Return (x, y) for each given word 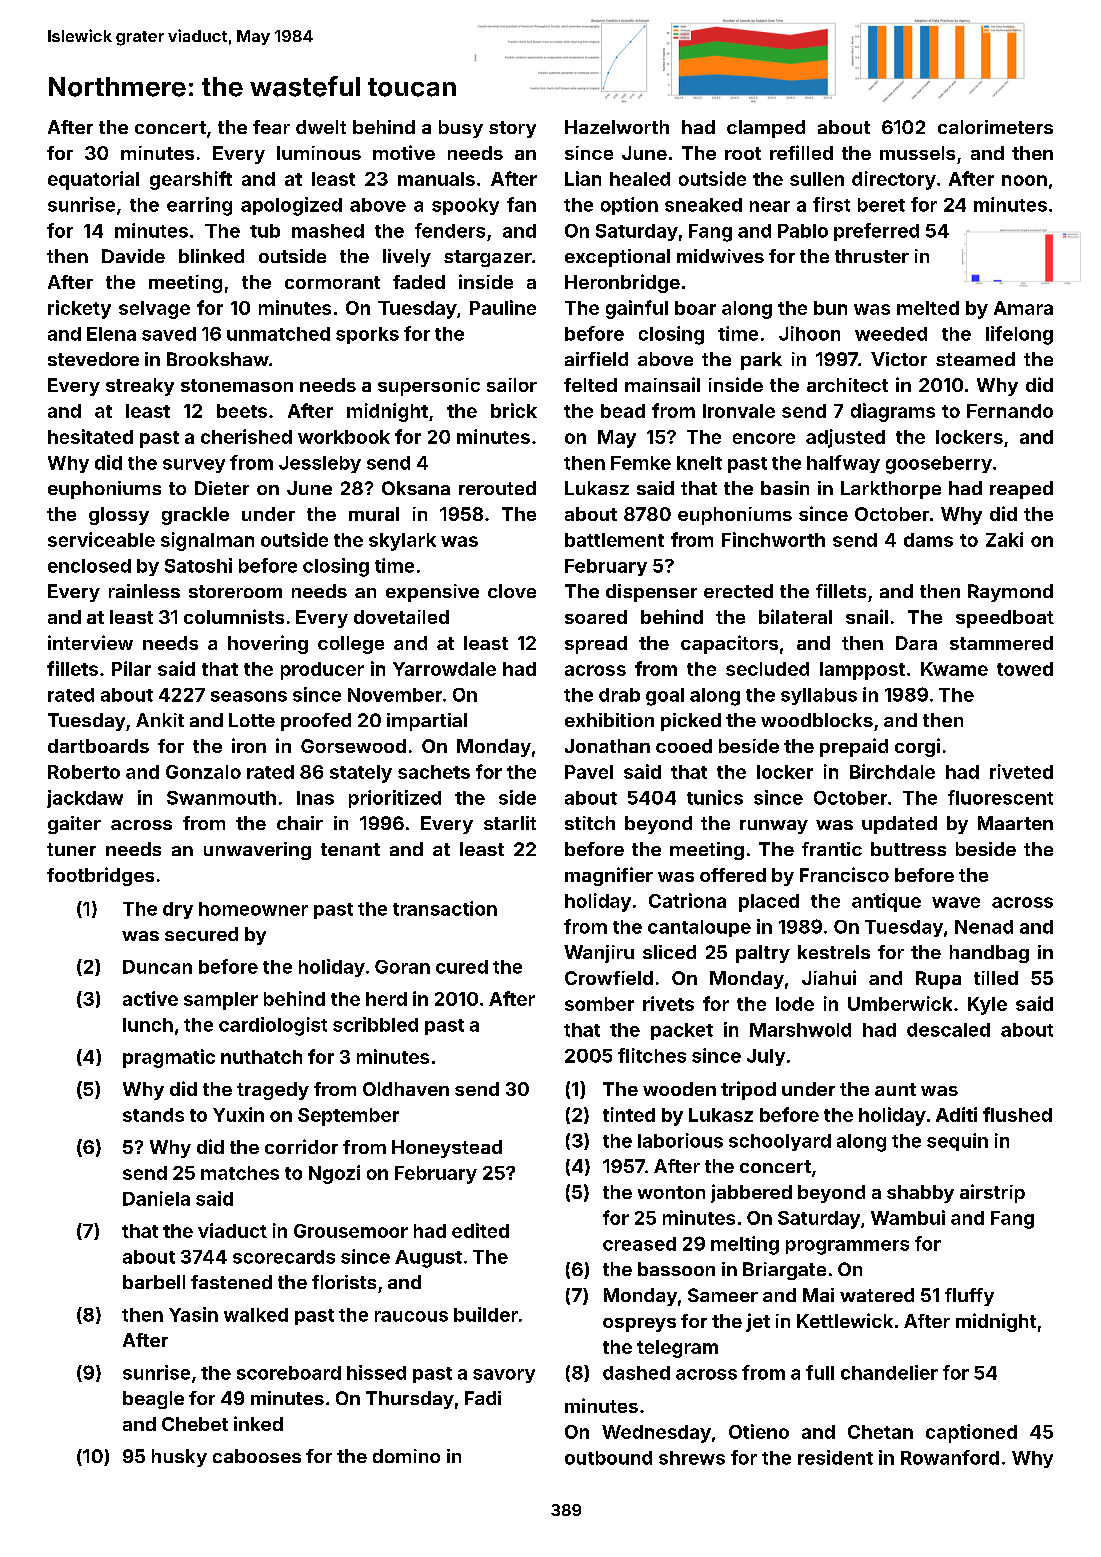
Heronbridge (622, 283)
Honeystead (447, 1149)
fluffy (969, 1297)
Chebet (195, 1424)
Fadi (483, 1398)
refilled (801, 152)
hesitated (90, 436)
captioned (971, 1433)
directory (894, 180)
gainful (637, 309)
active (150, 998)
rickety (79, 309)
